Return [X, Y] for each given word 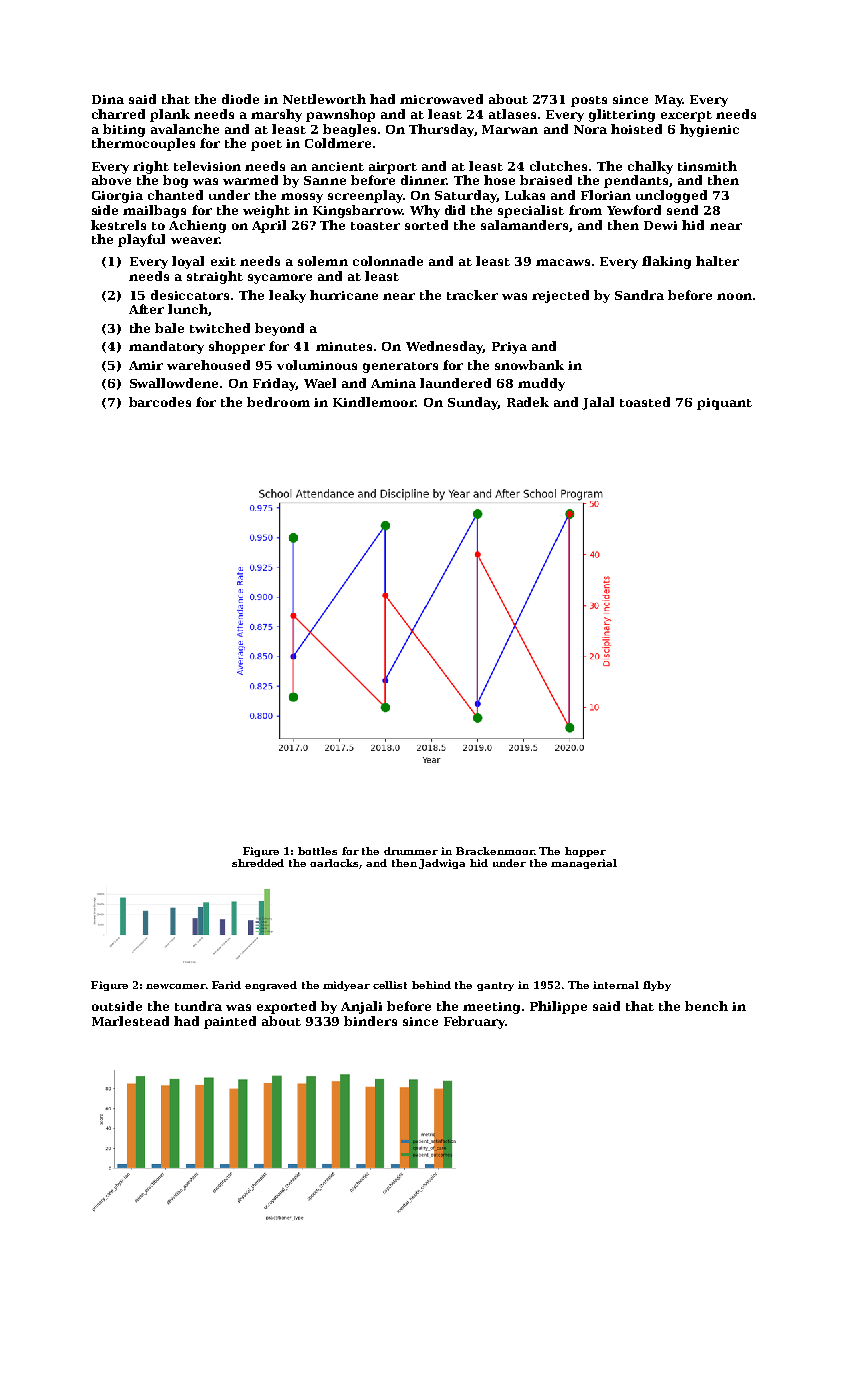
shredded [258, 863]
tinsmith [707, 166]
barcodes [160, 402]
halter [717, 261]
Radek [528, 402]
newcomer [176, 986]
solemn [323, 261]
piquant [724, 404]
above [111, 180]
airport [393, 168]
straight [215, 277]
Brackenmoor [495, 851]
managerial [584, 864]
